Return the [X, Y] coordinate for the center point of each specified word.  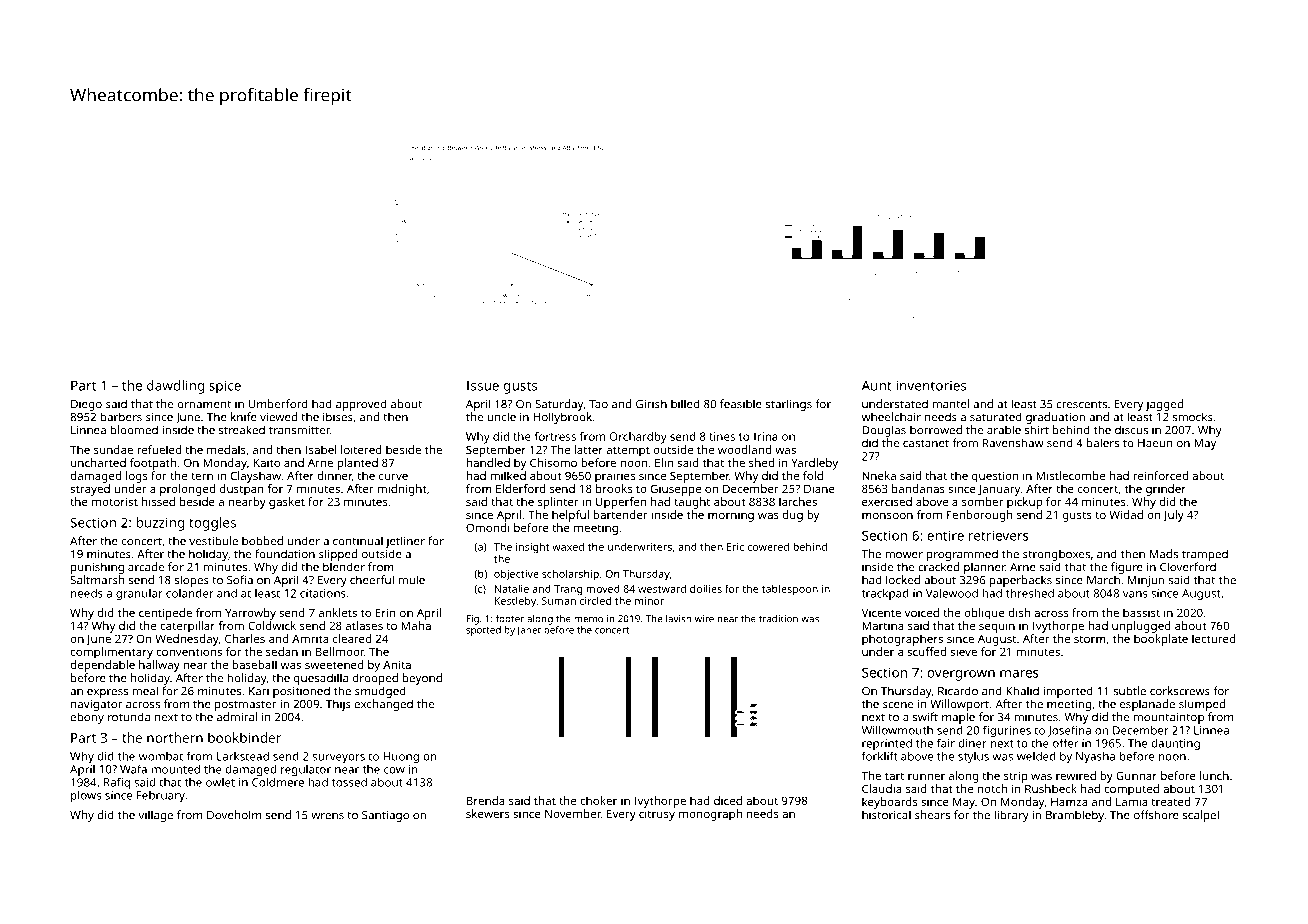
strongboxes [1056, 555]
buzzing [160, 524]
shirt [1037, 430]
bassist [1141, 612]
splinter [558, 503]
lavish [678, 619]
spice [225, 387]
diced [728, 800]
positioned [301, 692]
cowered [768, 546]
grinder [1166, 490]
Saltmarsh [97, 580]
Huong [401, 757]
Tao [598, 404]
